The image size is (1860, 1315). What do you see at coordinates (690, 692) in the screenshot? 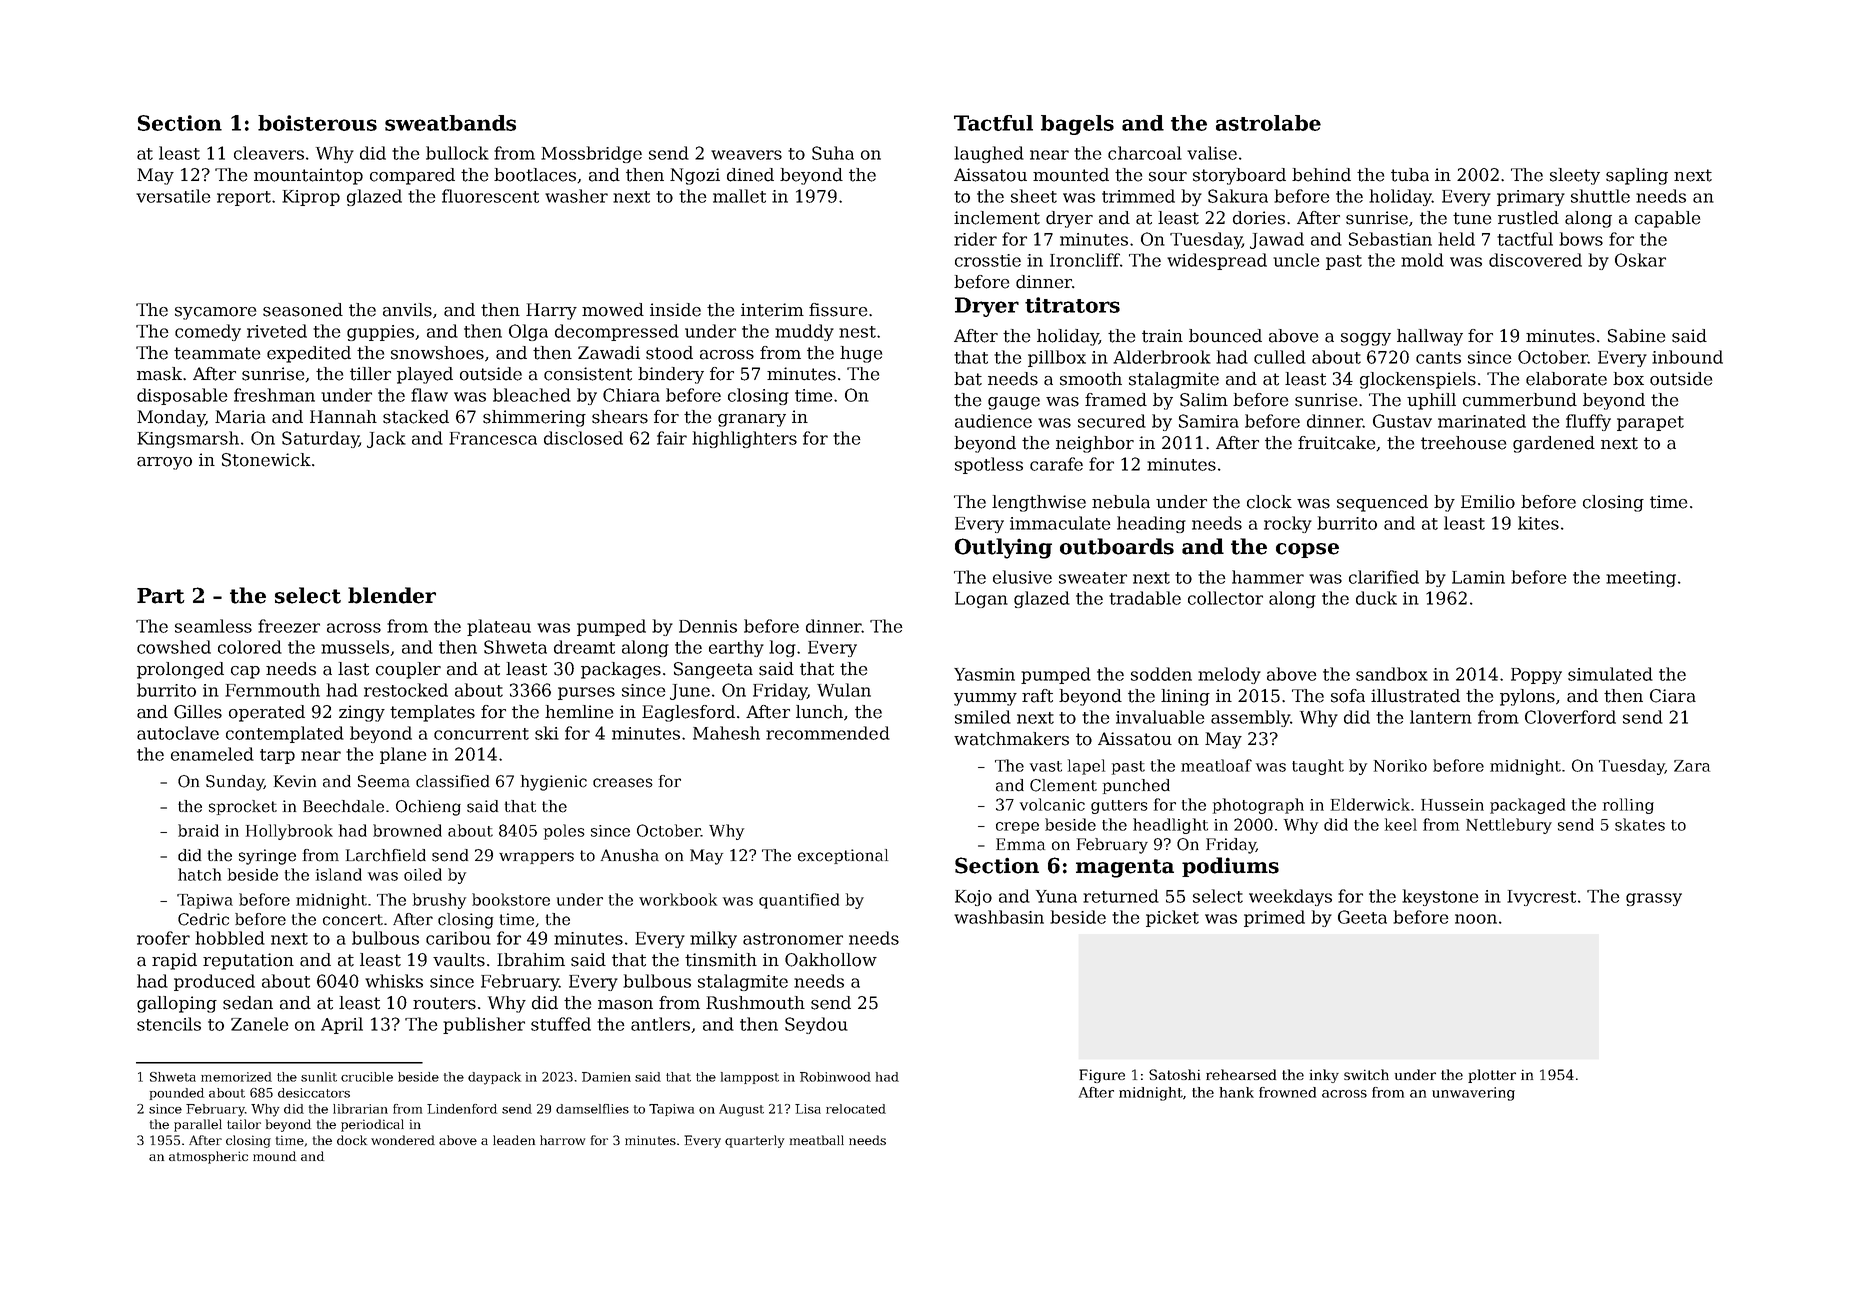
I see `June` at bounding box center [690, 692].
